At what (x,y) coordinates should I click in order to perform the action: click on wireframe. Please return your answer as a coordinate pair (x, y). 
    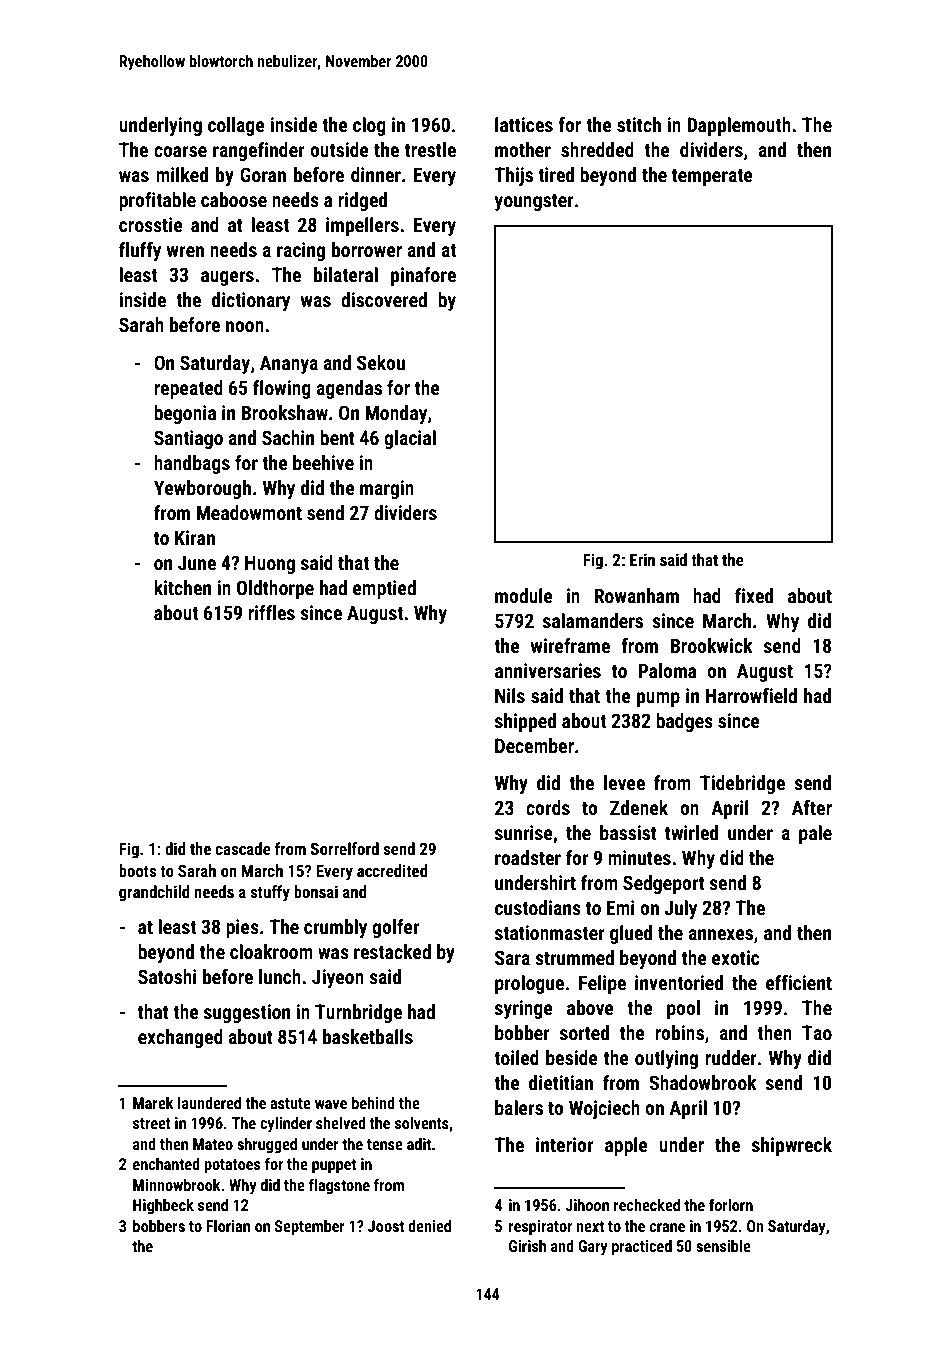
    Looking at the image, I should click on (570, 645).
